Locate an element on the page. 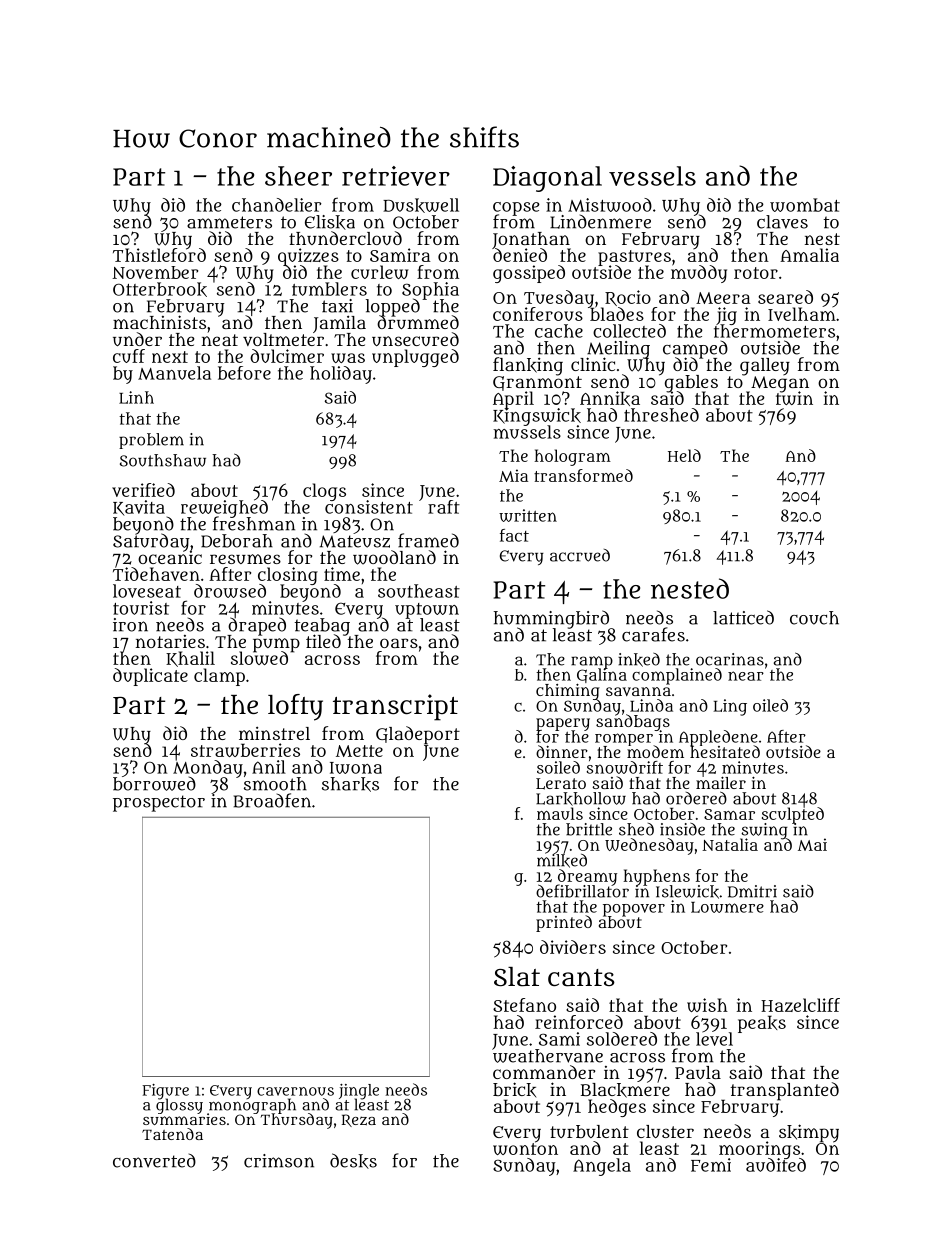  jig is located at coordinates (726, 316).
